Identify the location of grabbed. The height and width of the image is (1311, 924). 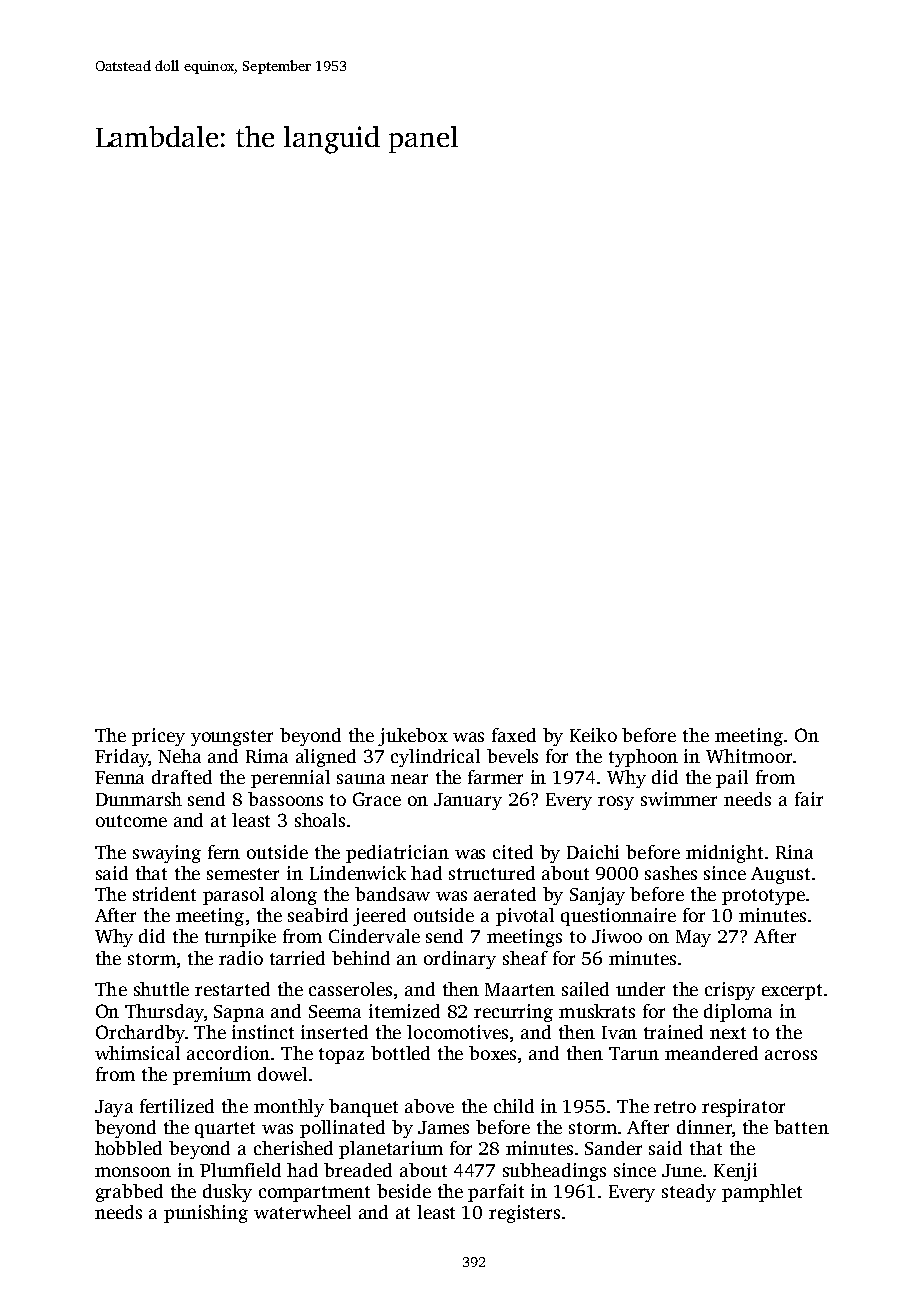
(129, 1193).
